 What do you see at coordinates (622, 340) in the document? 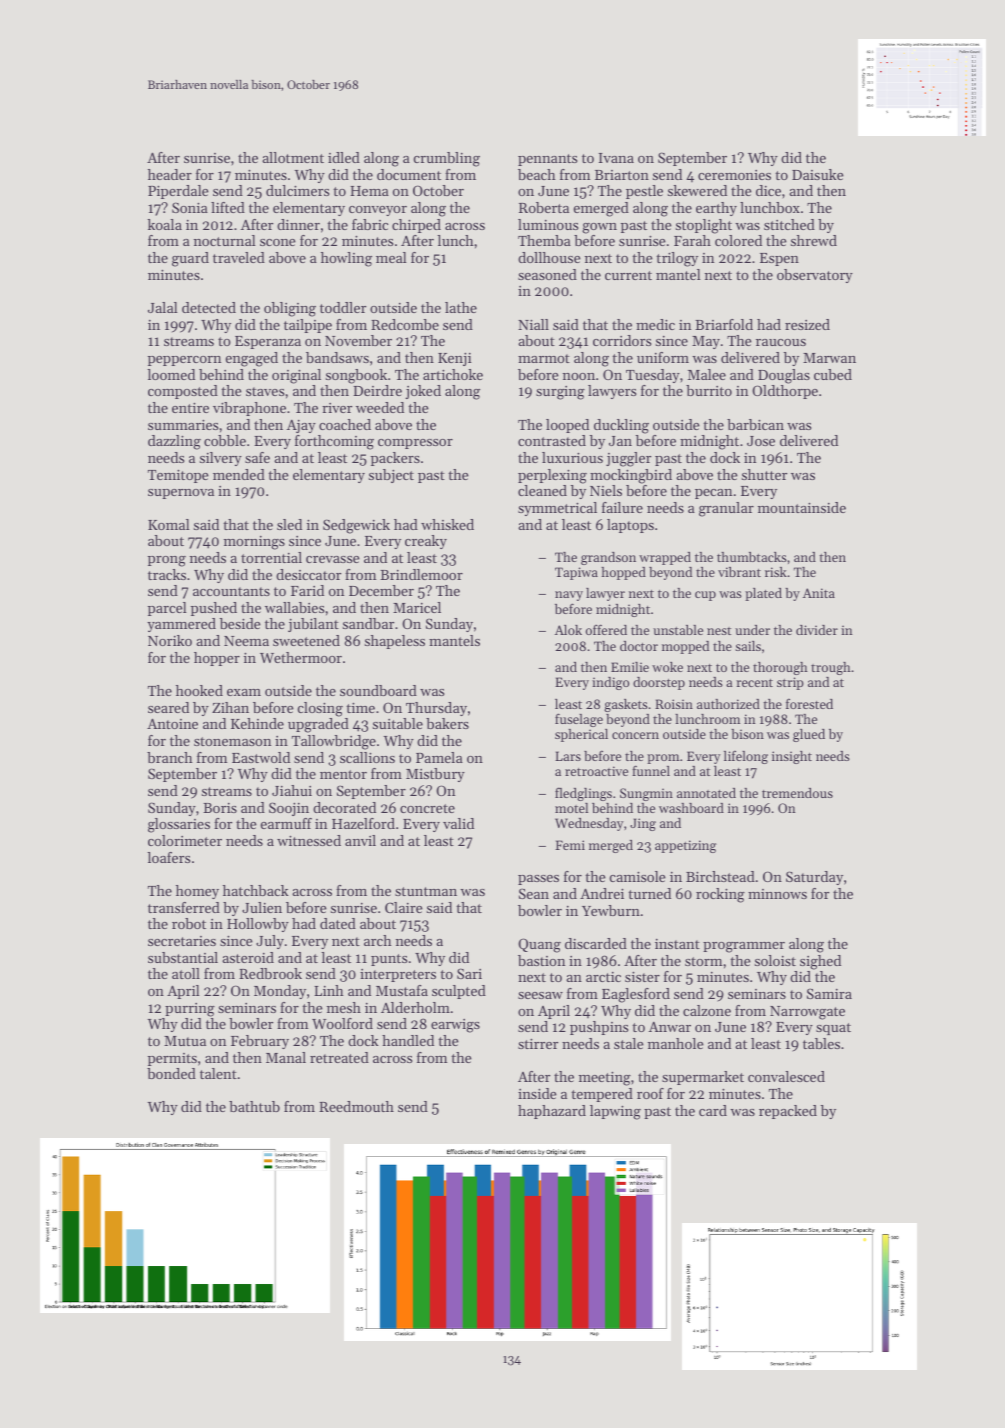
I see `corridors` at bounding box center [622, 340].
